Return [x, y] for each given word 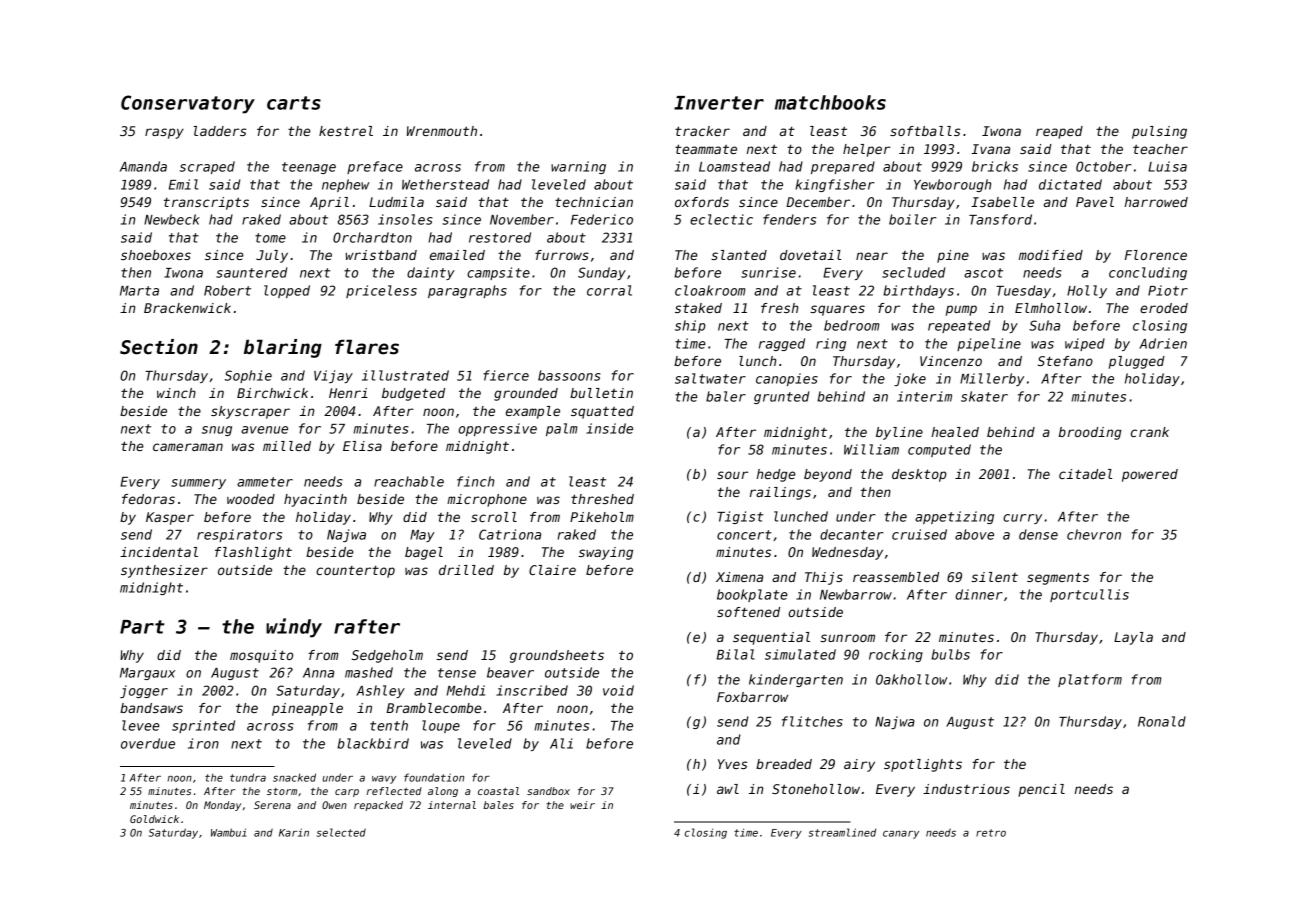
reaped [1059, 132]
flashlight [253, 553]
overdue [148, 743]
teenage [309, 168]
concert [744, 535]
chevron [1094, 534]
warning [578, 167]
